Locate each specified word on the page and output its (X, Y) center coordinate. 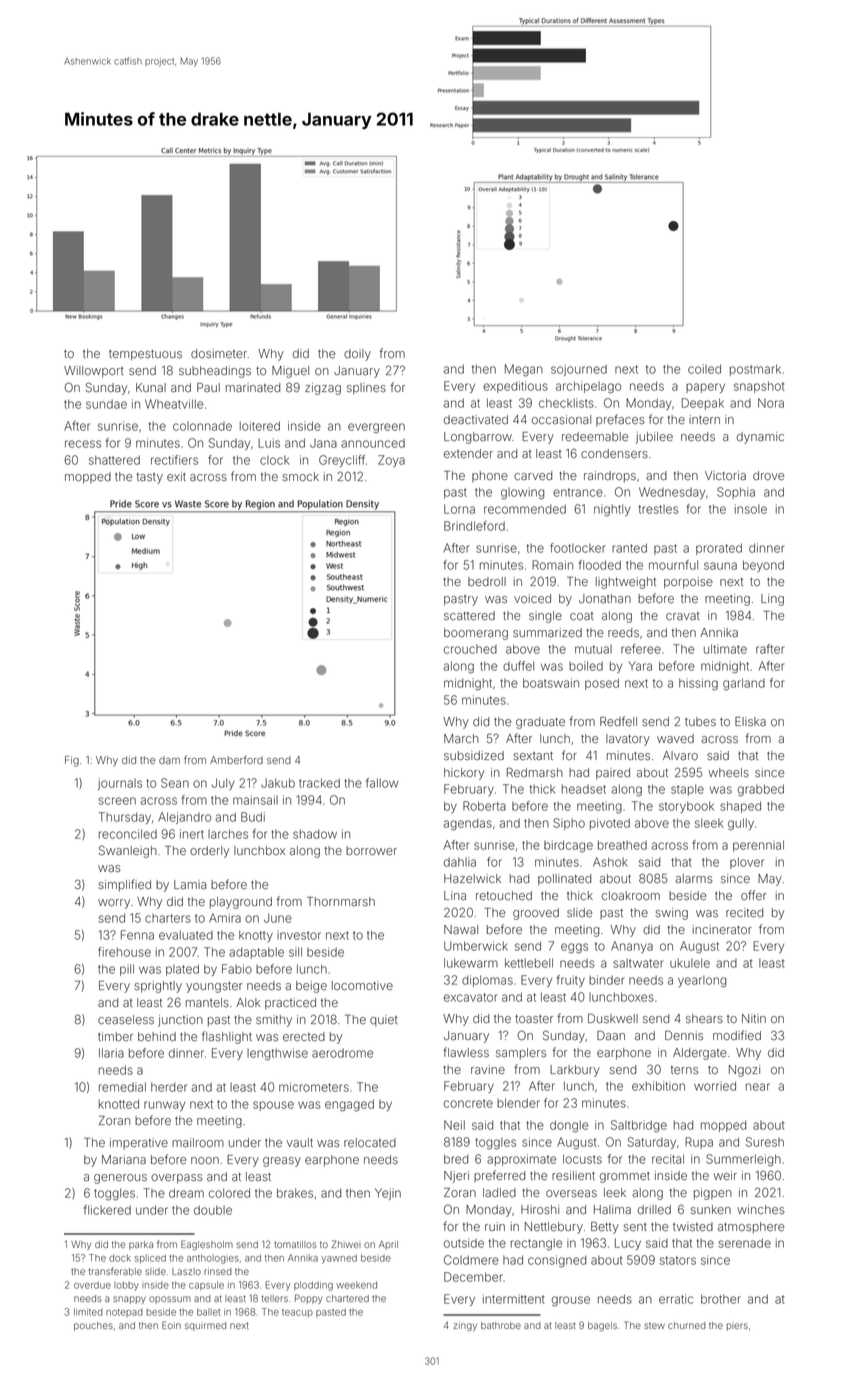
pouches (93, 1326)
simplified (125, 885)
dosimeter (219, 353)
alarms (694, 878)
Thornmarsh (341, 901)
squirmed (205, 1326)
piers (737, 1327)
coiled (704, 369)
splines (366, 389)
